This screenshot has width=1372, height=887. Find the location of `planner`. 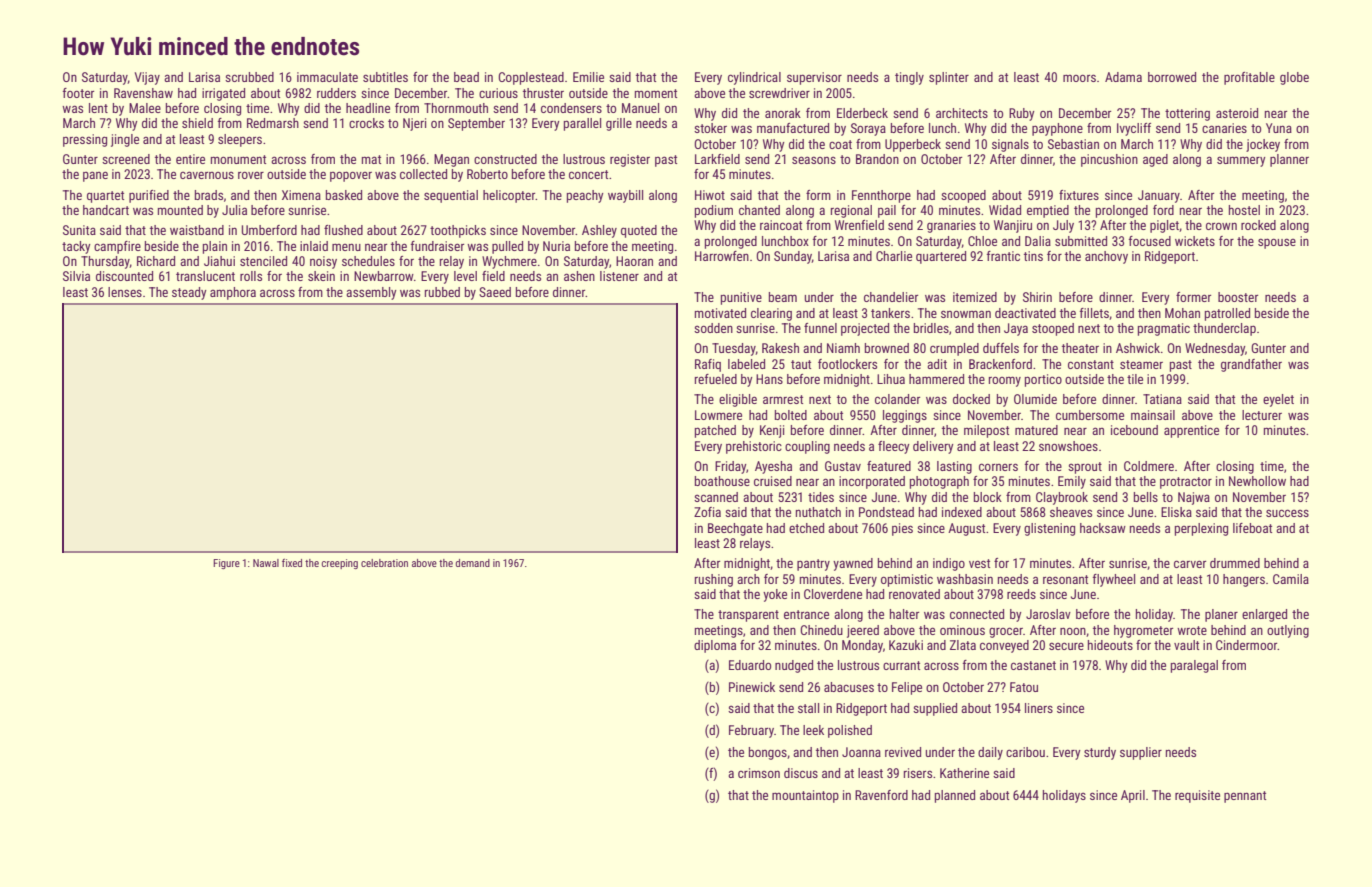

planner is located at coordinates (1289, 160).
